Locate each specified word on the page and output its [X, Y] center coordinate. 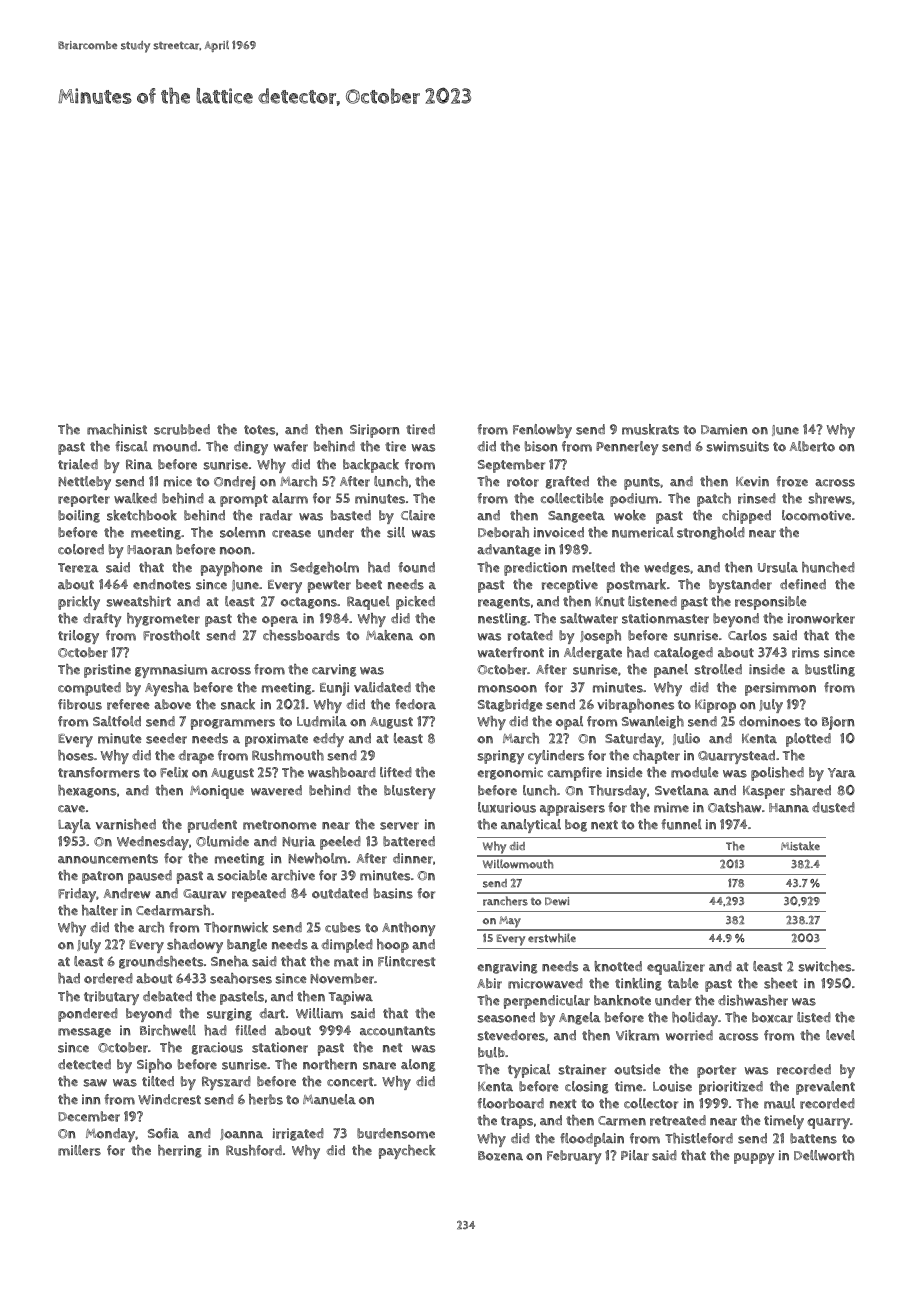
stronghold [711, 533]
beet [369, 584]
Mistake [800, 846]
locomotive [816, 515]
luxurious [507, 807]
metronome [279, 825]
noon [235, 551]
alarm [290, 498]
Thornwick [236, 927]
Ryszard [226, 1083]
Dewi [557, 901]
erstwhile [552, 938]
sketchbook [142, 515]
